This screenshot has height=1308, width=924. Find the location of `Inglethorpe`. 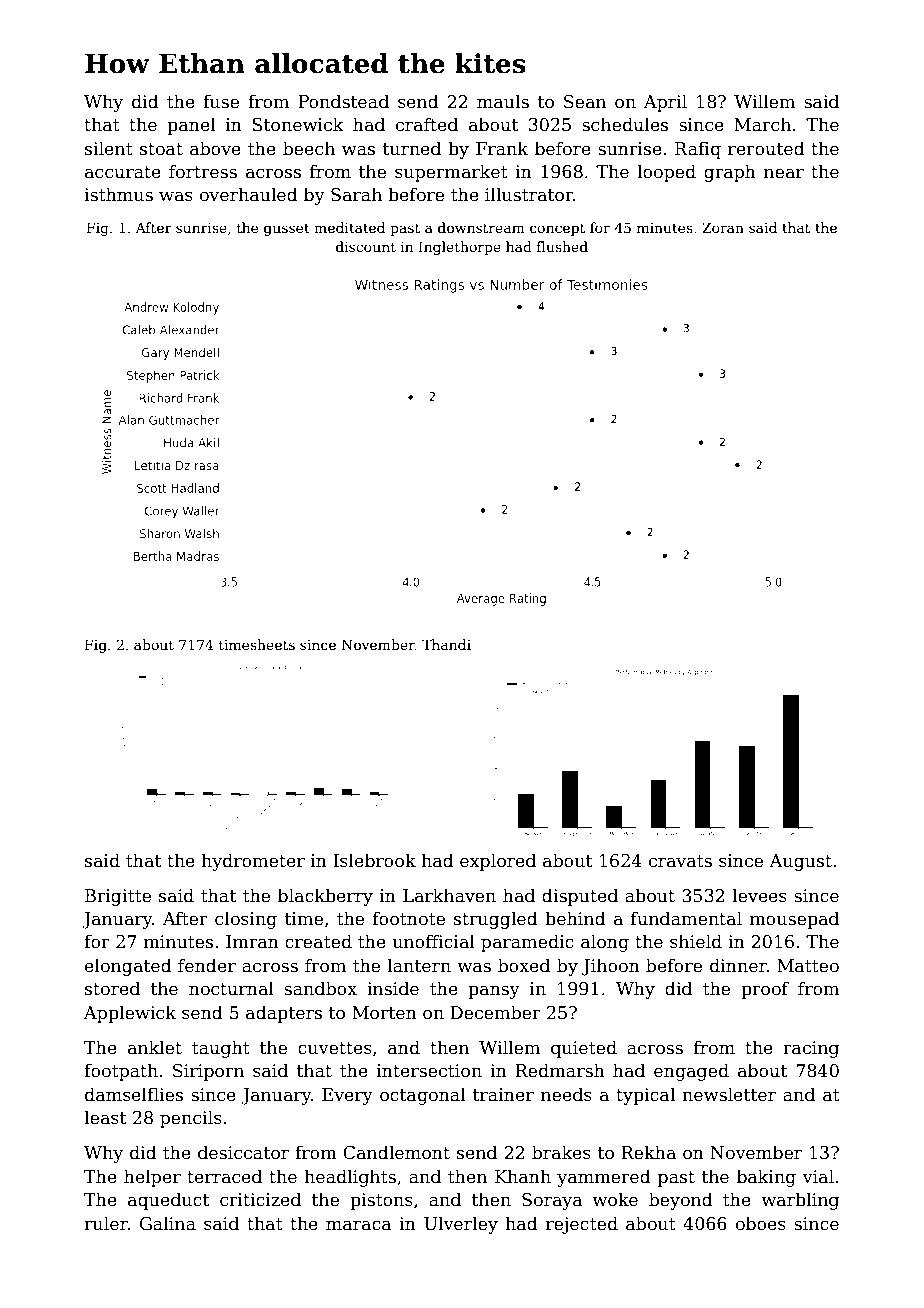

Inglethorpe is located at coordinates (460, 248).
